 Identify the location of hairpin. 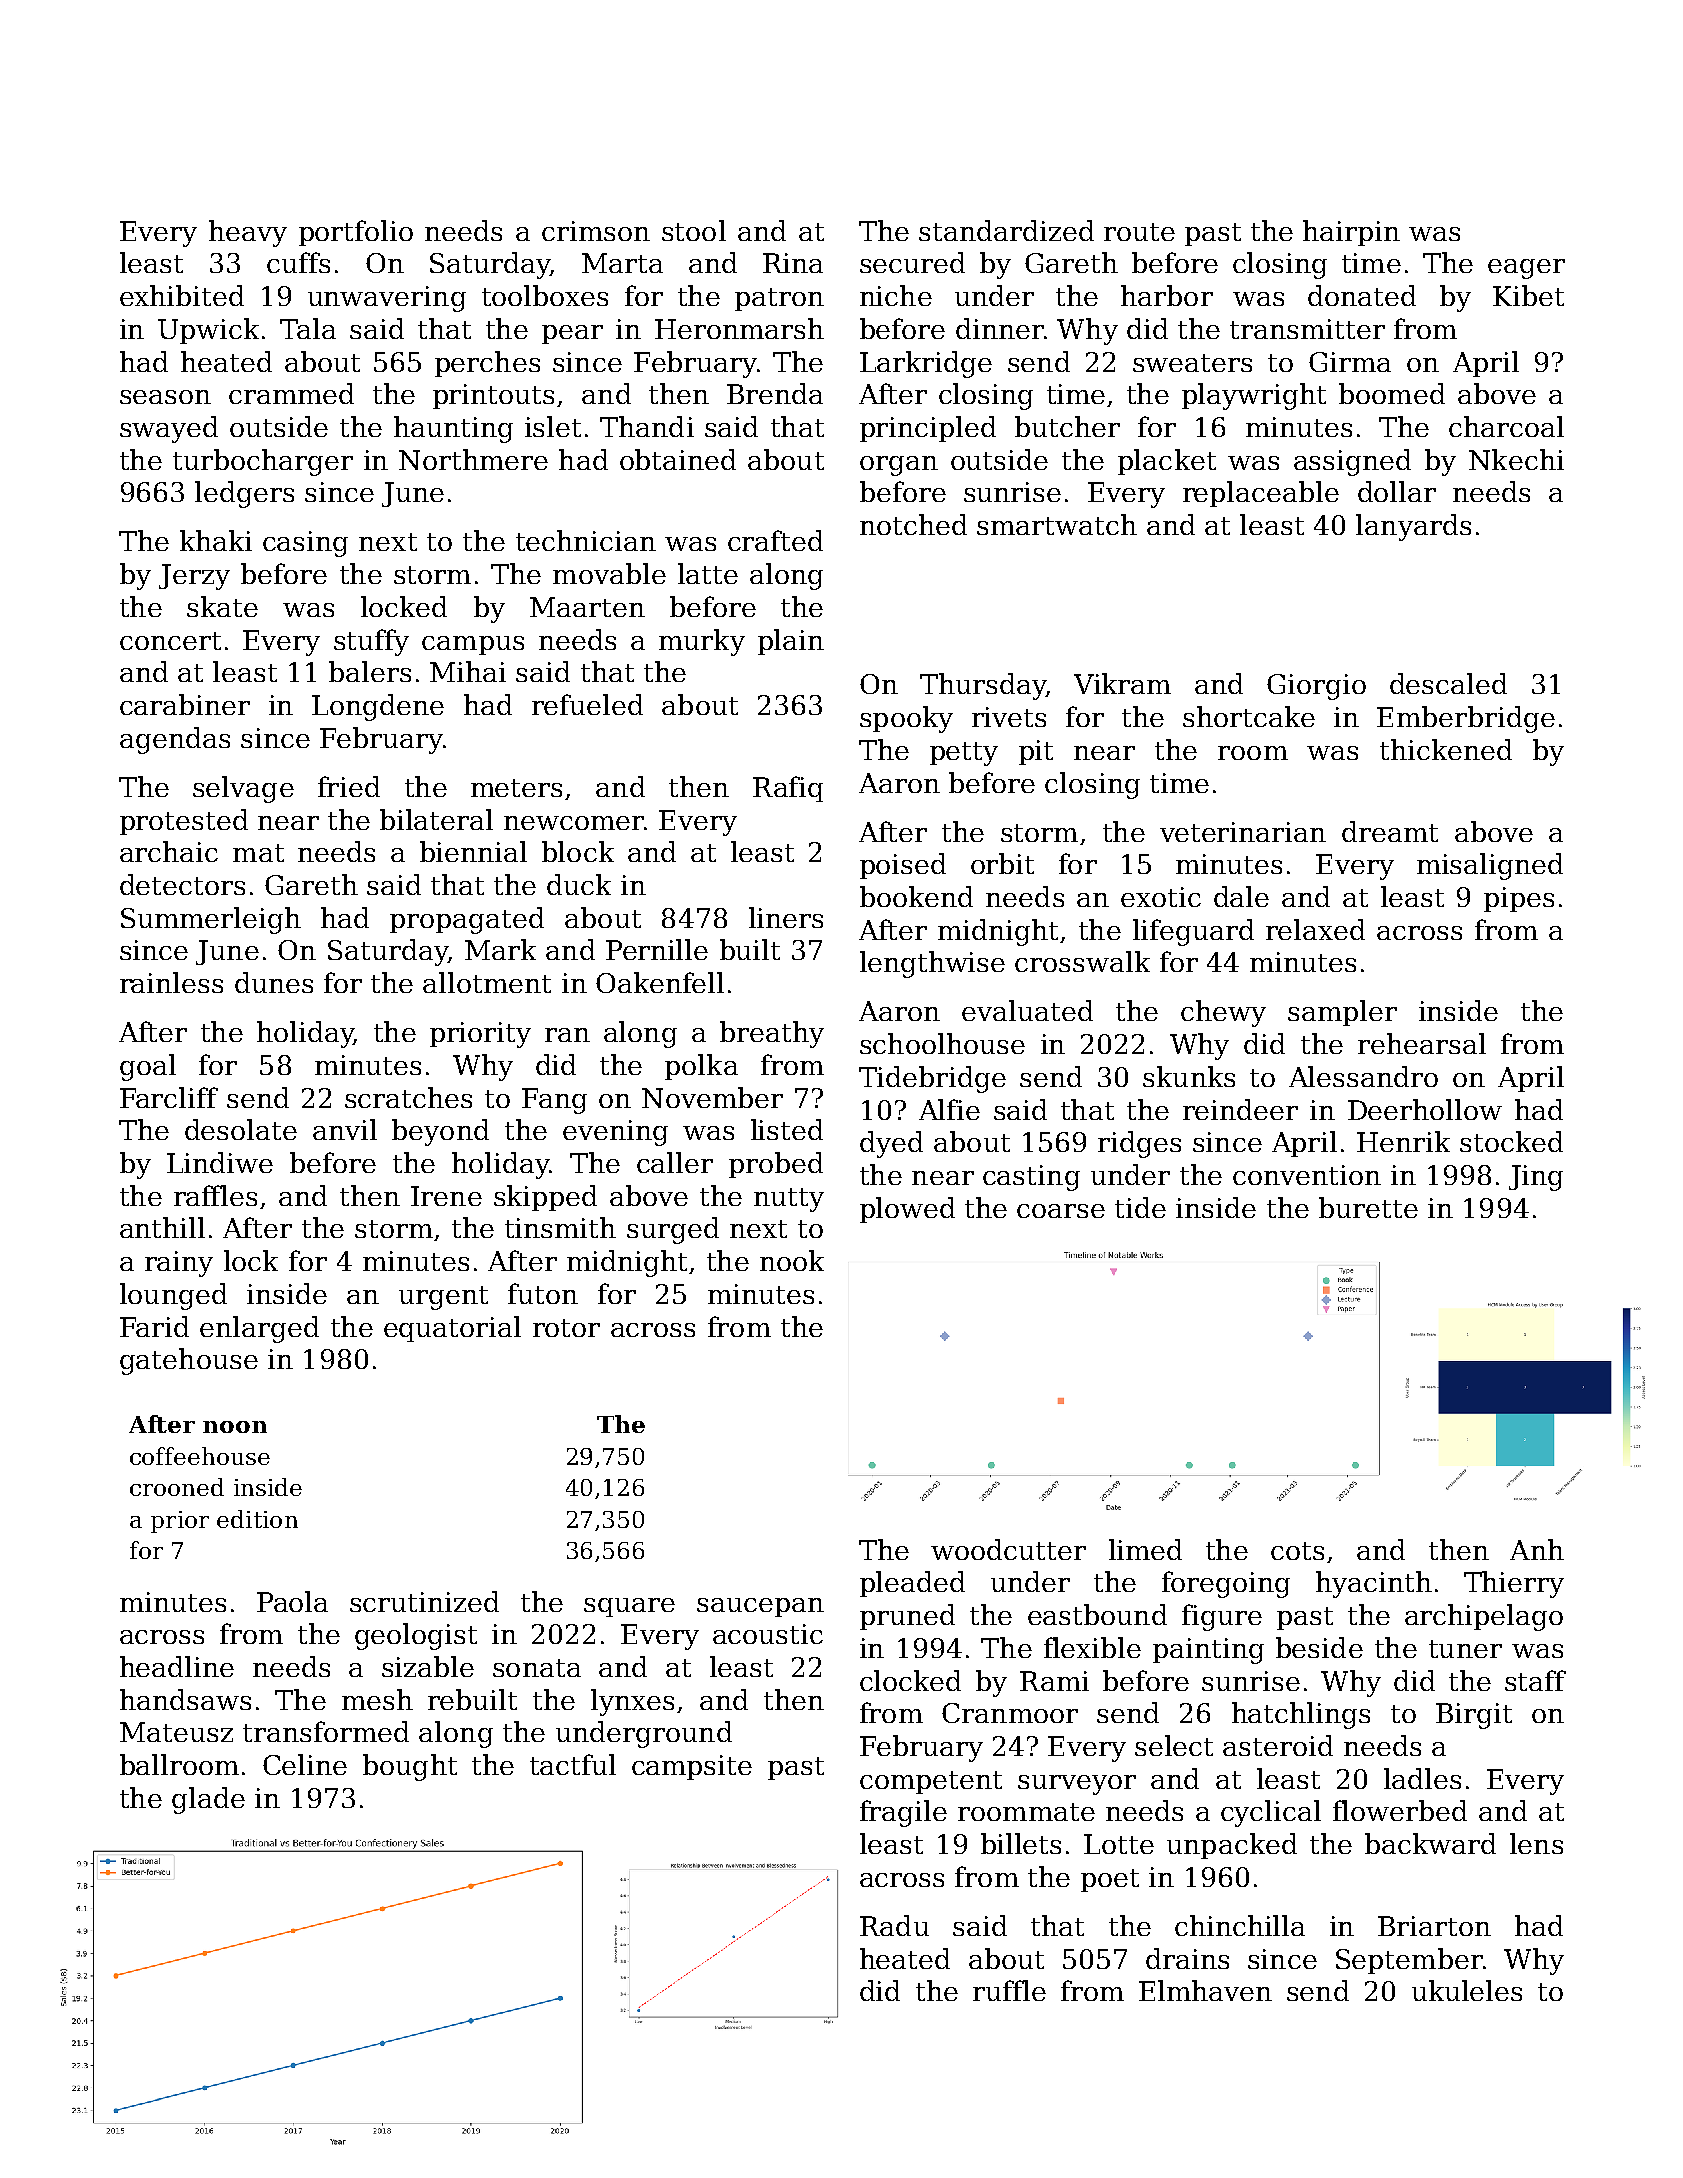
(1351, 233).
